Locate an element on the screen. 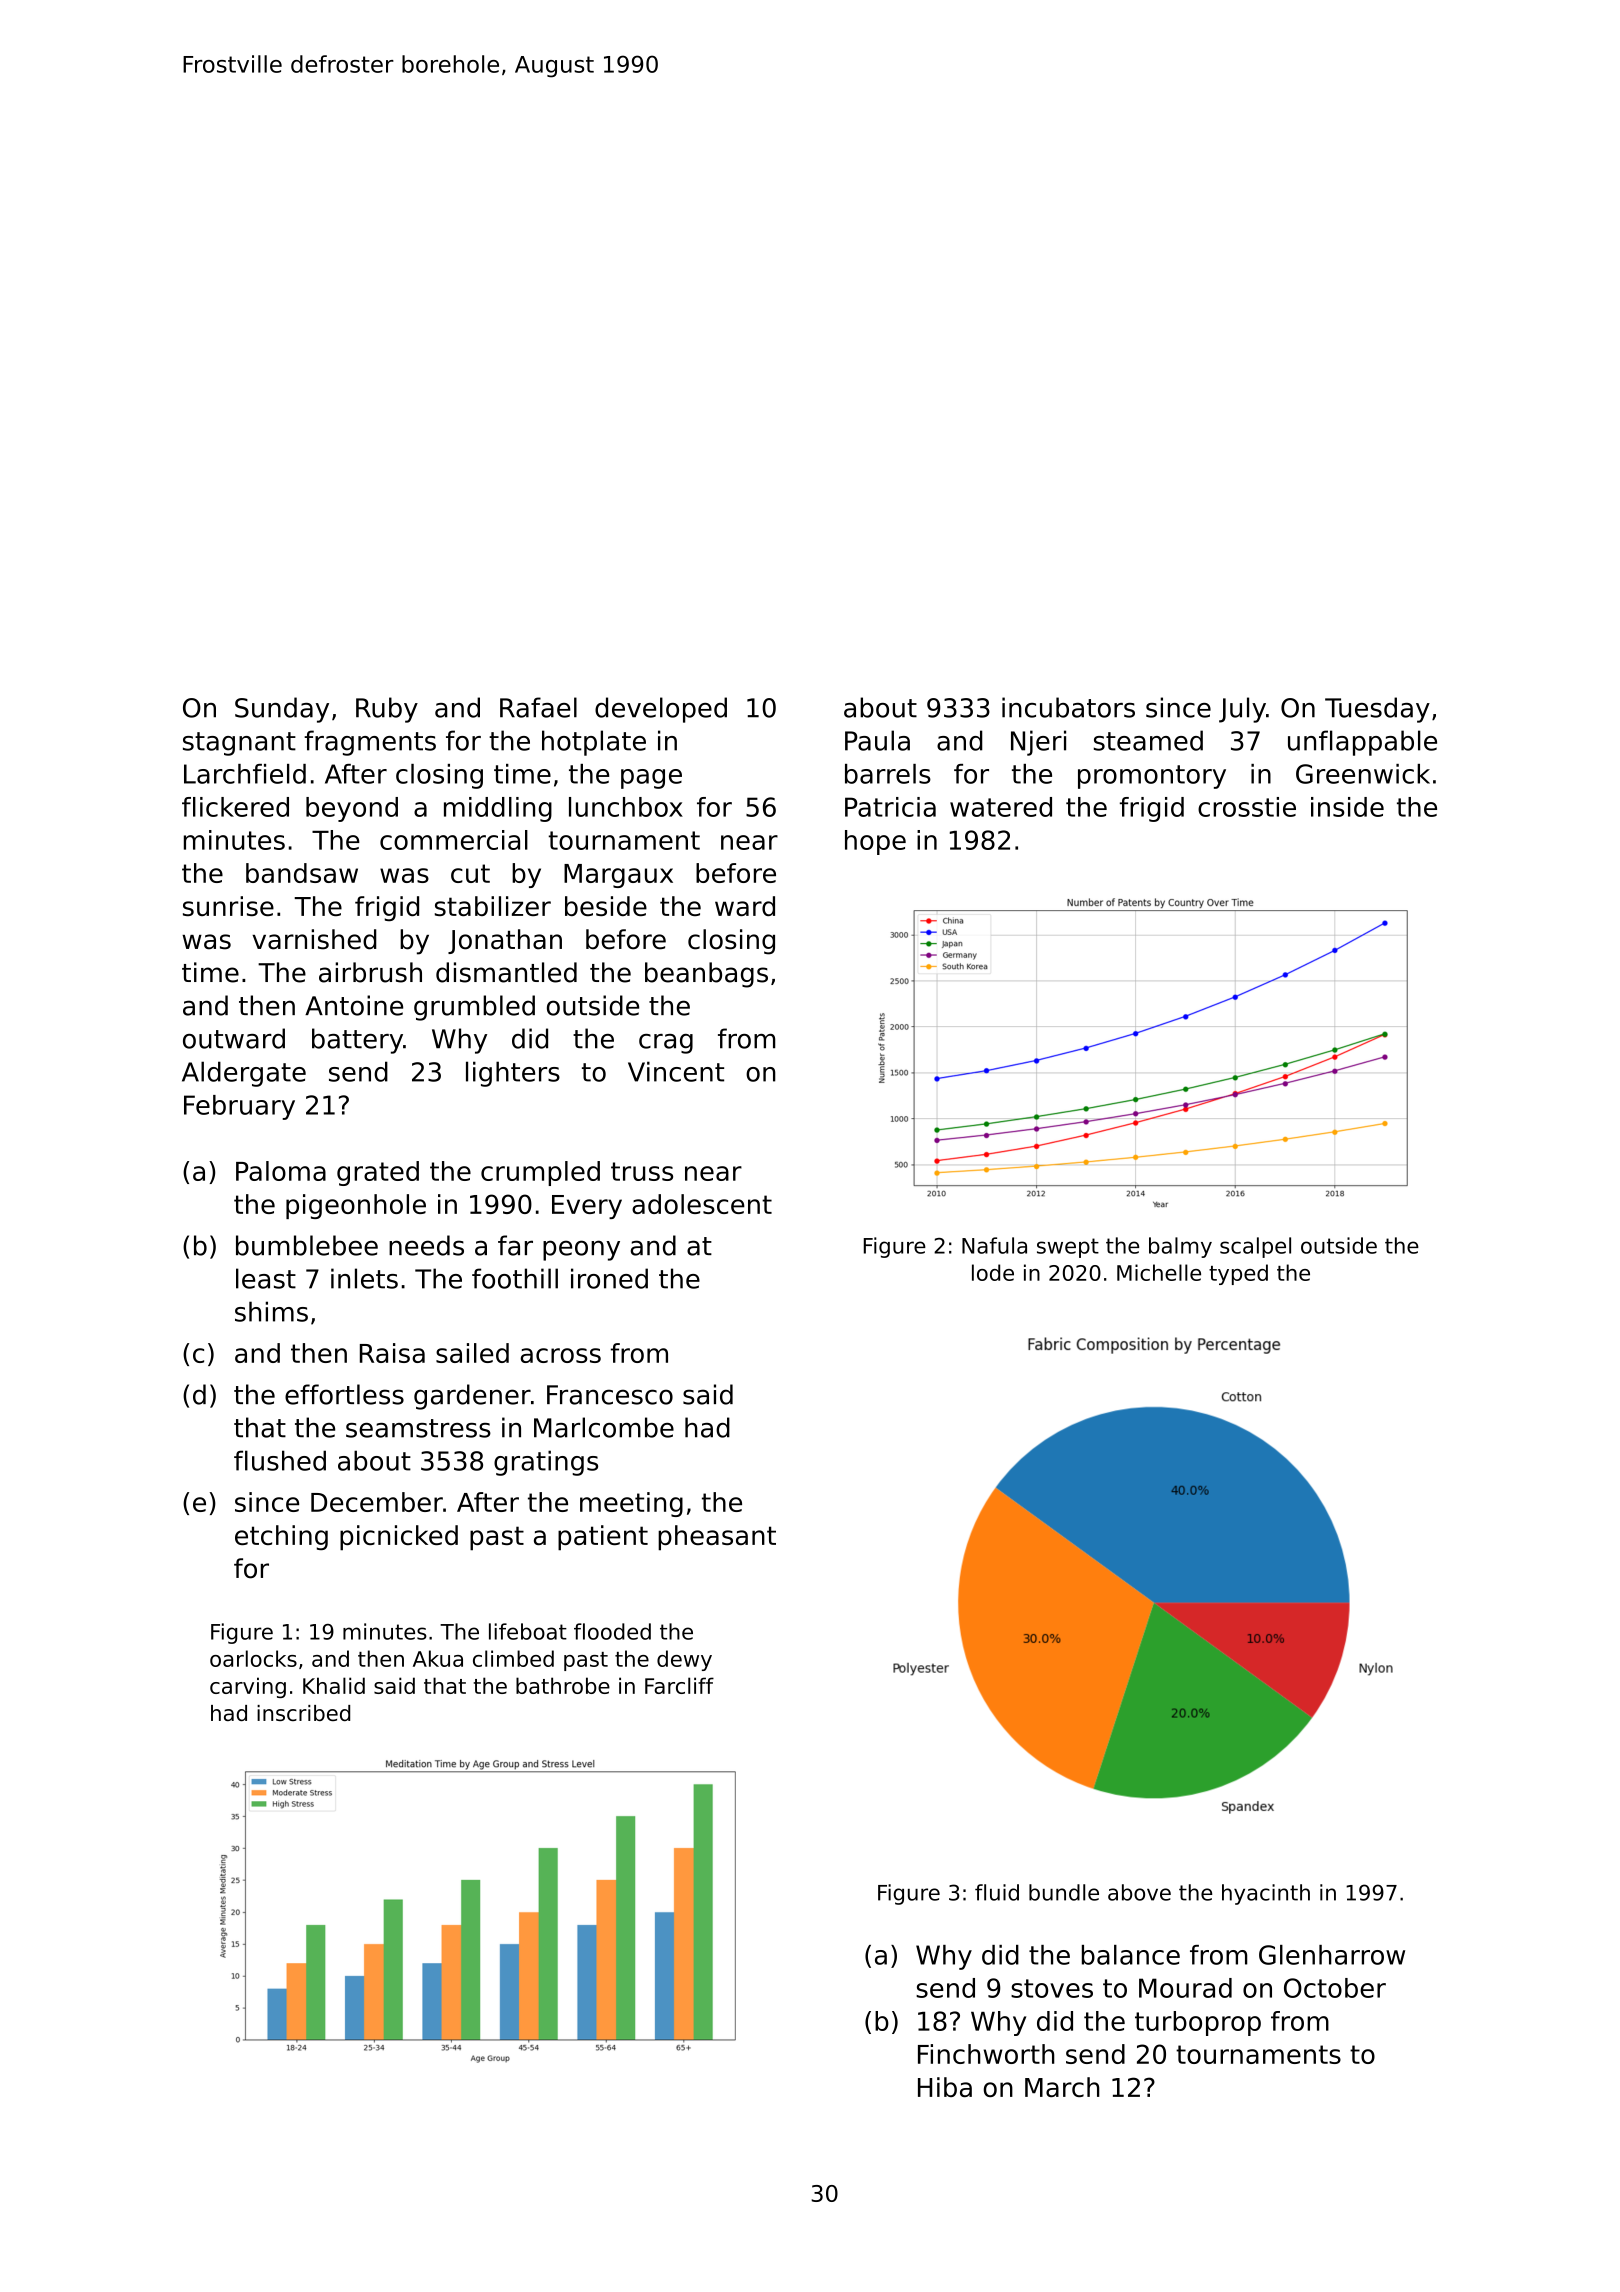 The height and width of the screenshot is (2292, 1620). lighters is located at coordinates (513, 1074).
